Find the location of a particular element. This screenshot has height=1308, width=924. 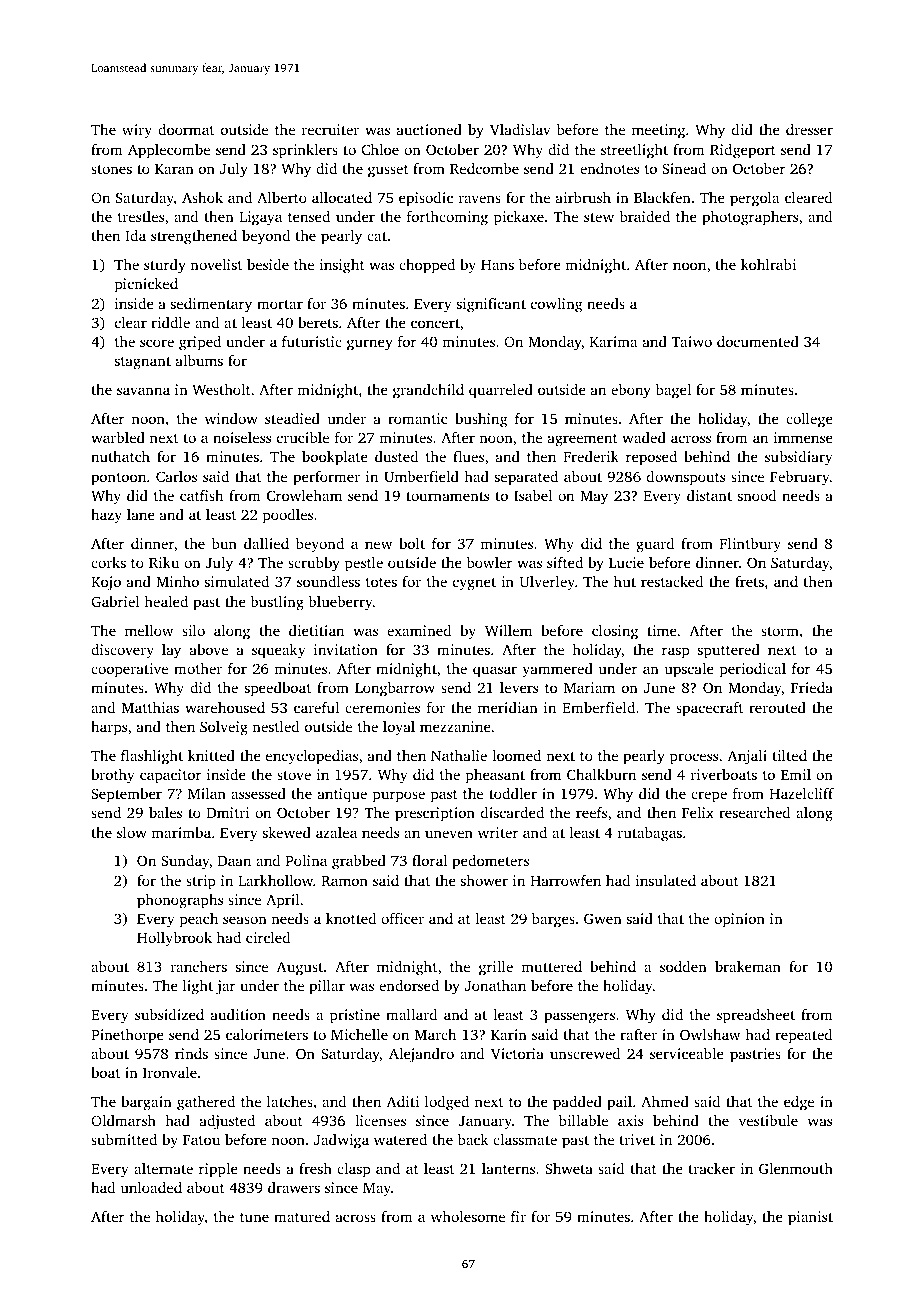

mortar is located at coordinates (280, 304).
